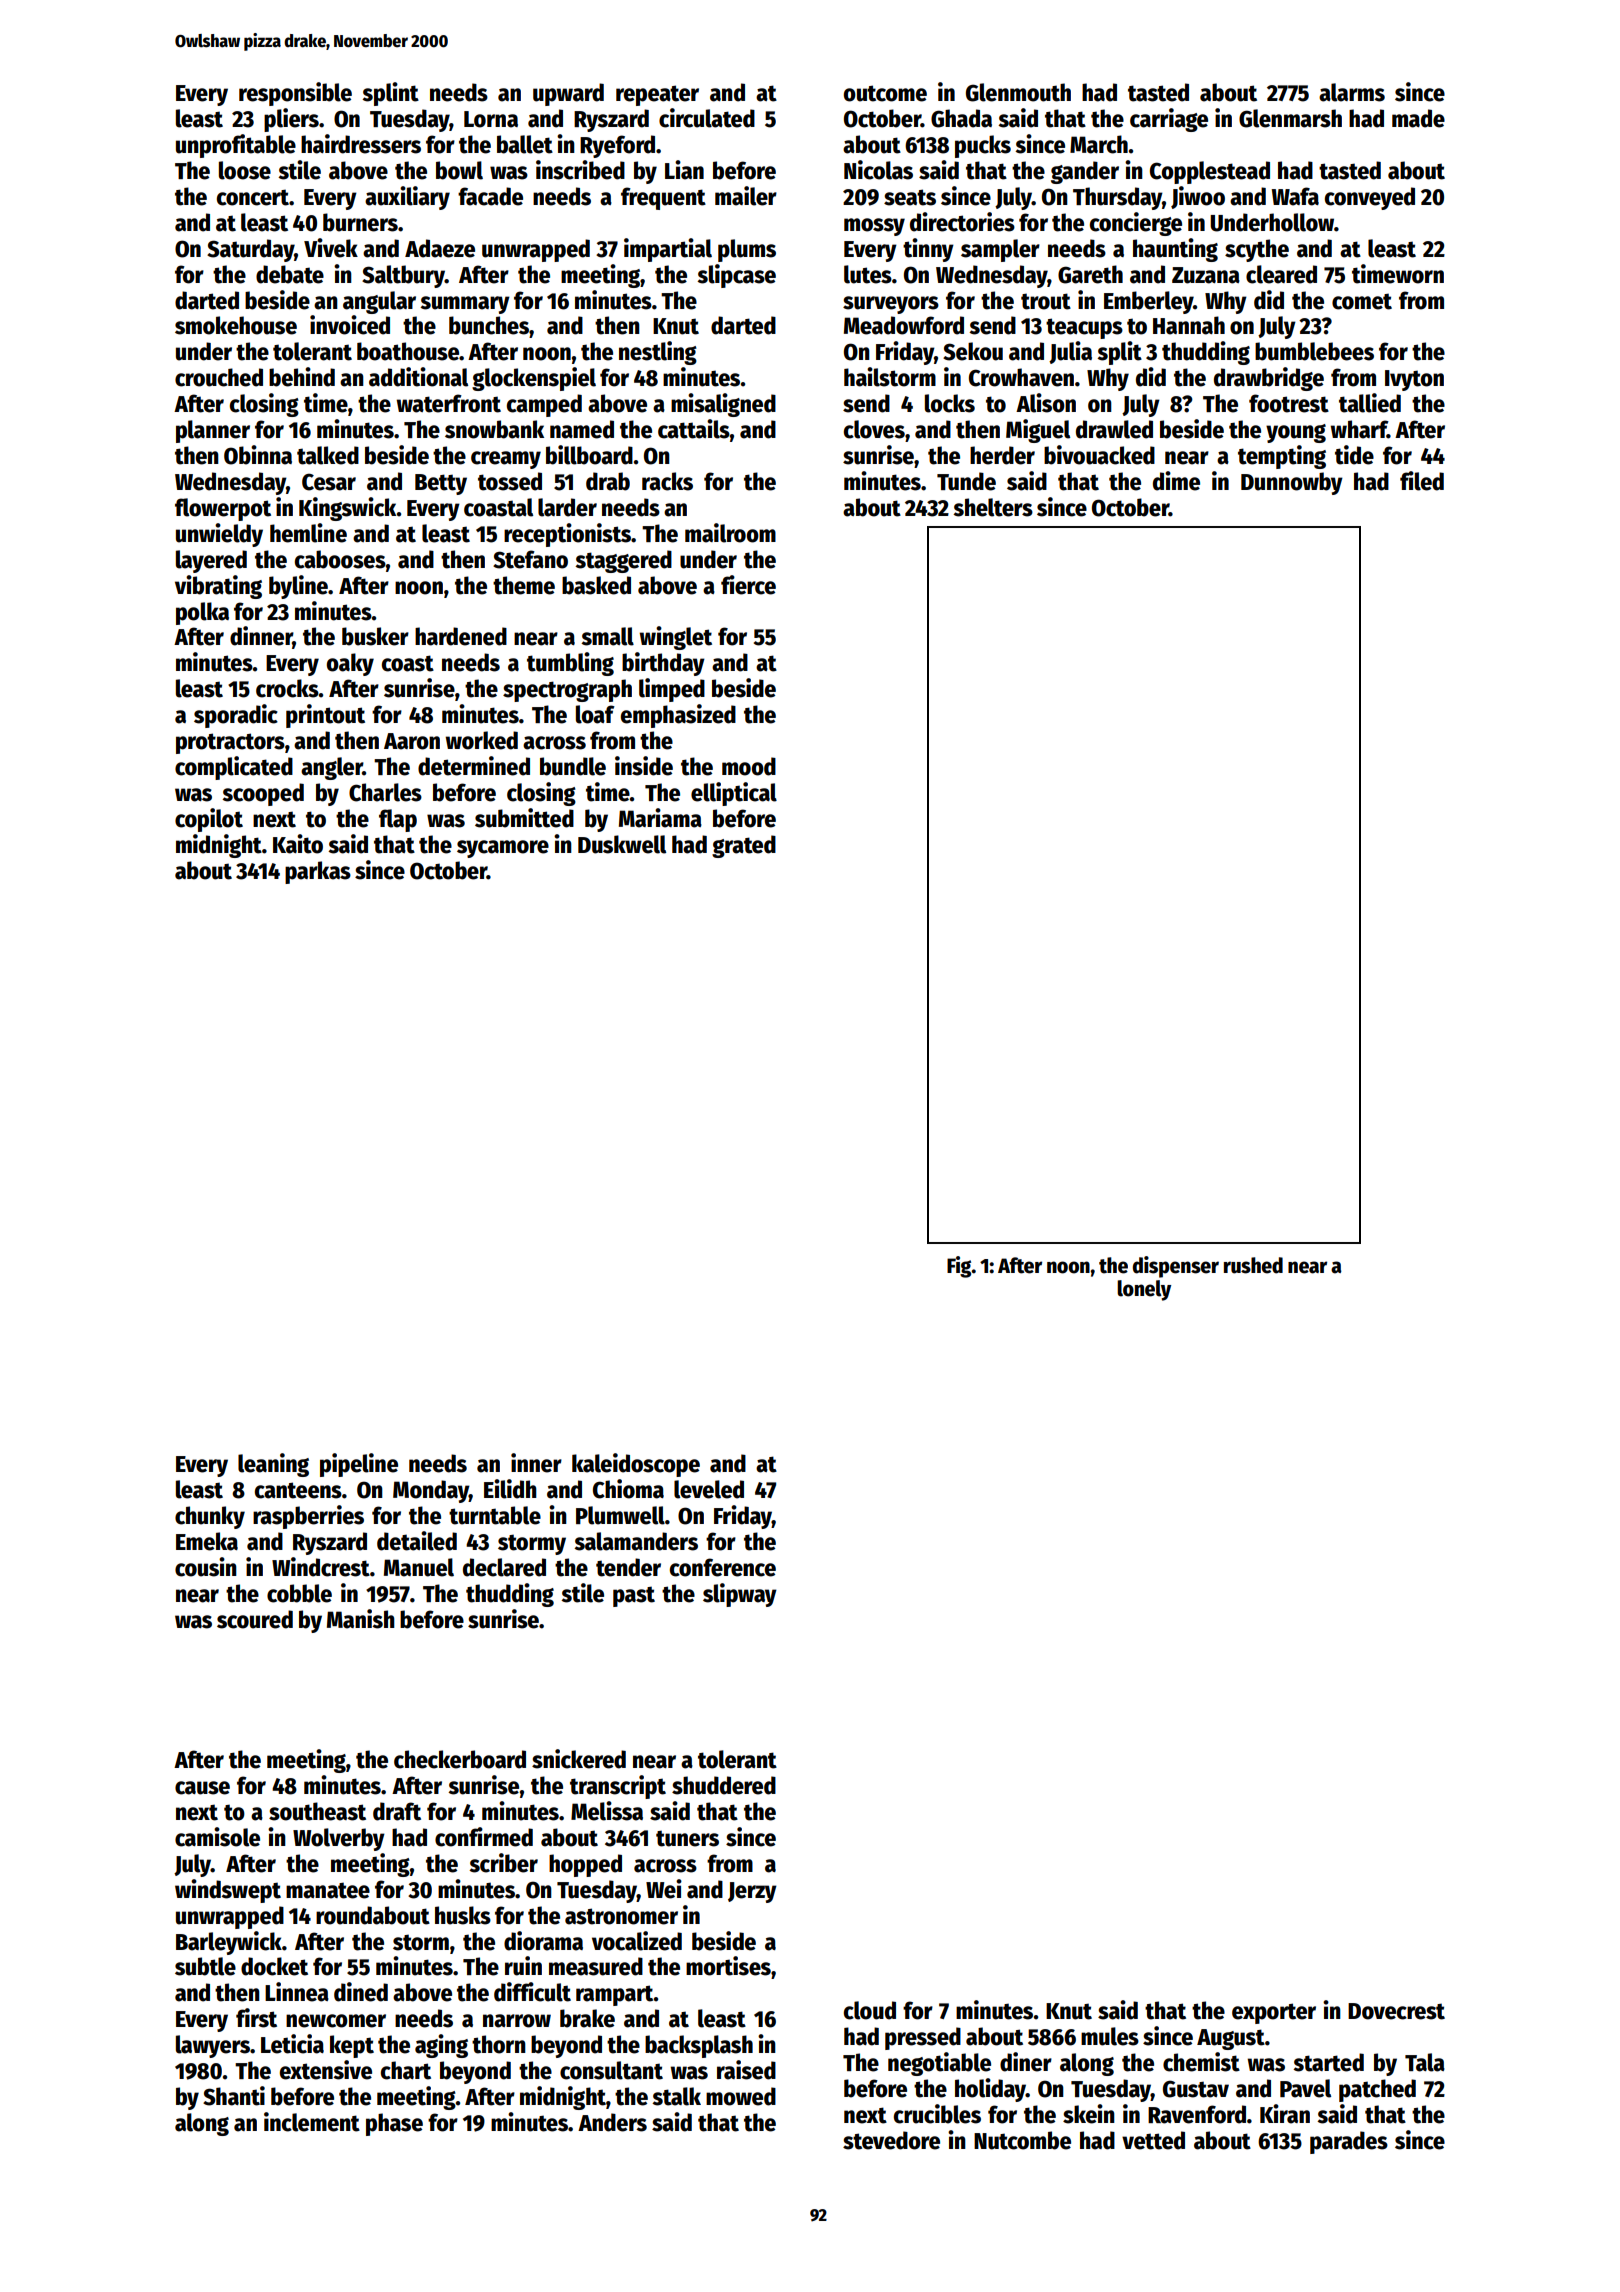 Image resolution: width=1620 pixels, height=2292 pixels. I want to click on loaf, so click(595, 714).
